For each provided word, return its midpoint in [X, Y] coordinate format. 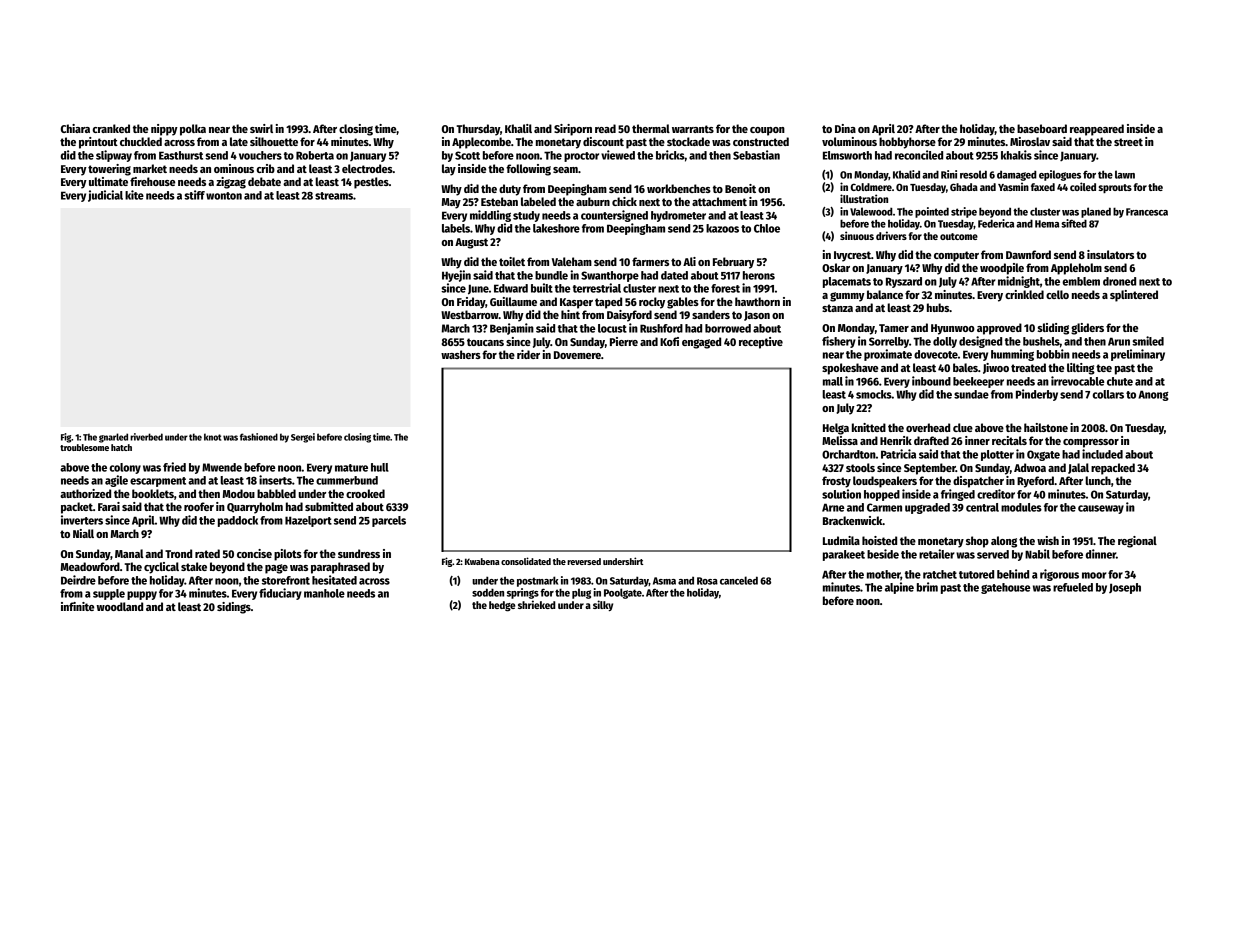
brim [927, 587]
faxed [1043, 187]
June [478, 289]
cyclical [161, 568]
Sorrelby [889, 342]
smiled [1148, 341]
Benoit [740, 188]
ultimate [108, 181]
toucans [485, 342]
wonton [224, 196]
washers [461, 354]
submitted [329, 506]
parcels [389, 521]
